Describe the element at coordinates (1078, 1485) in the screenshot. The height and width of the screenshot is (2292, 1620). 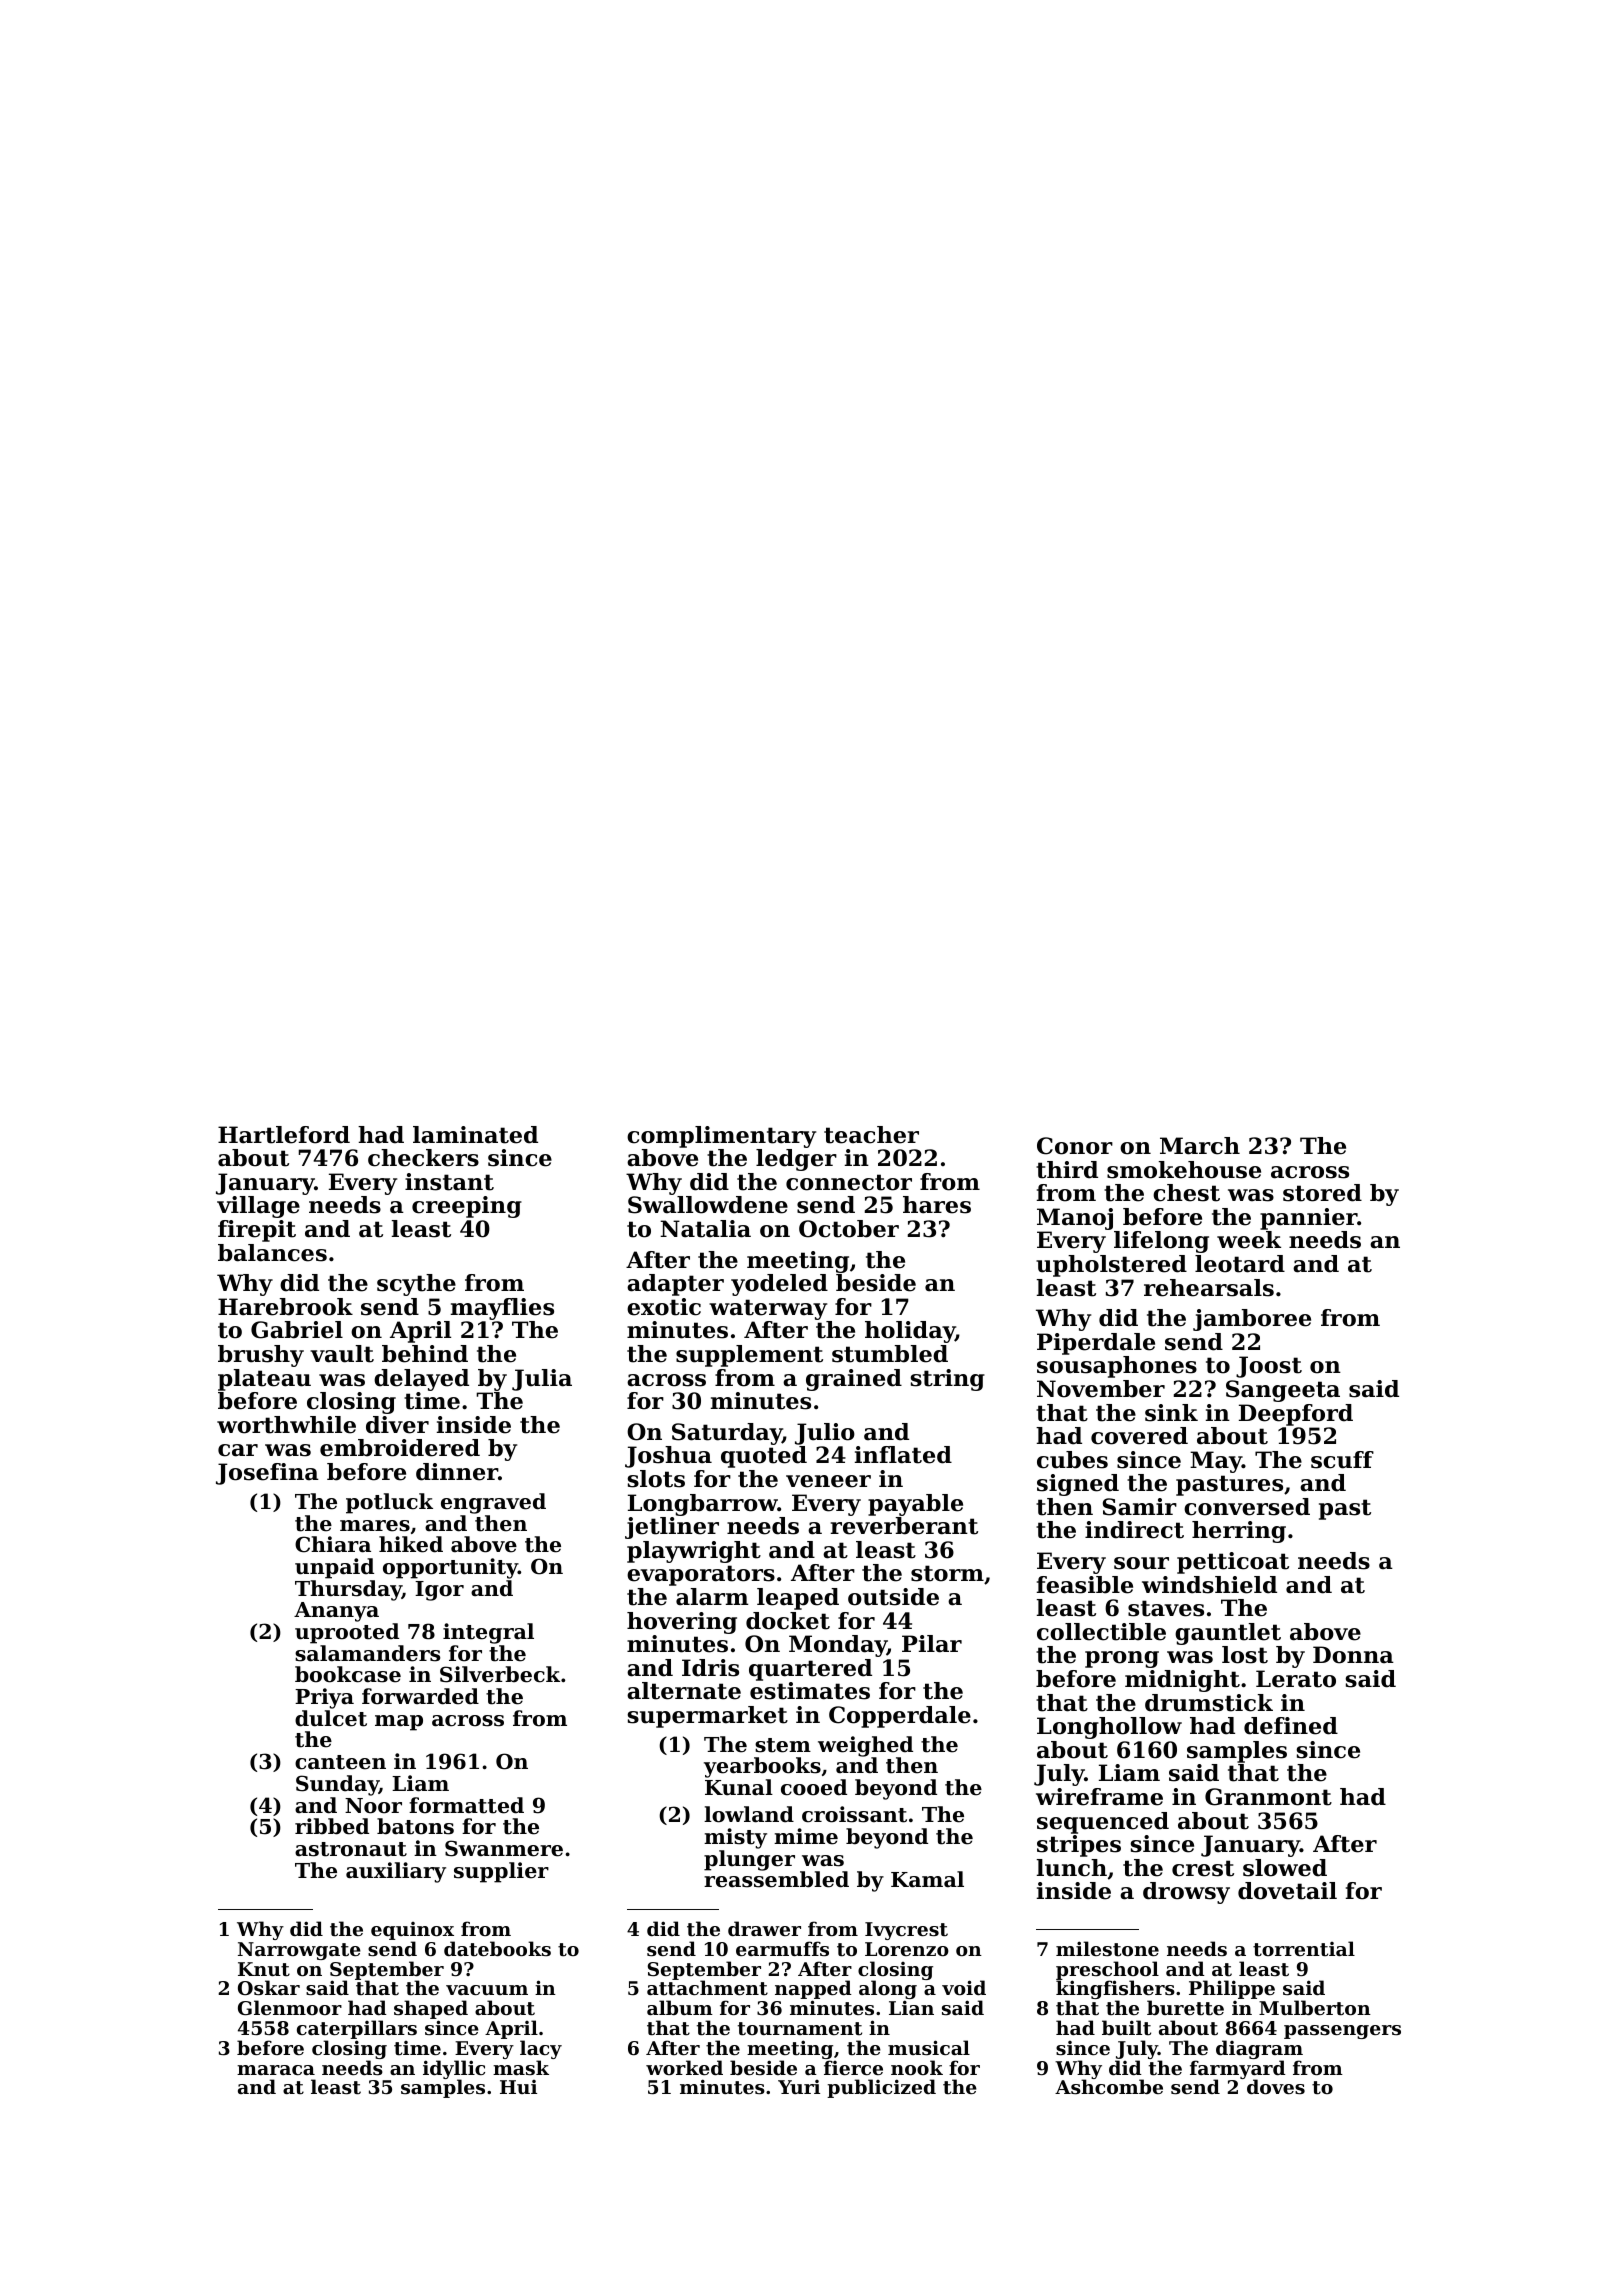
I see `signed` at that location.
